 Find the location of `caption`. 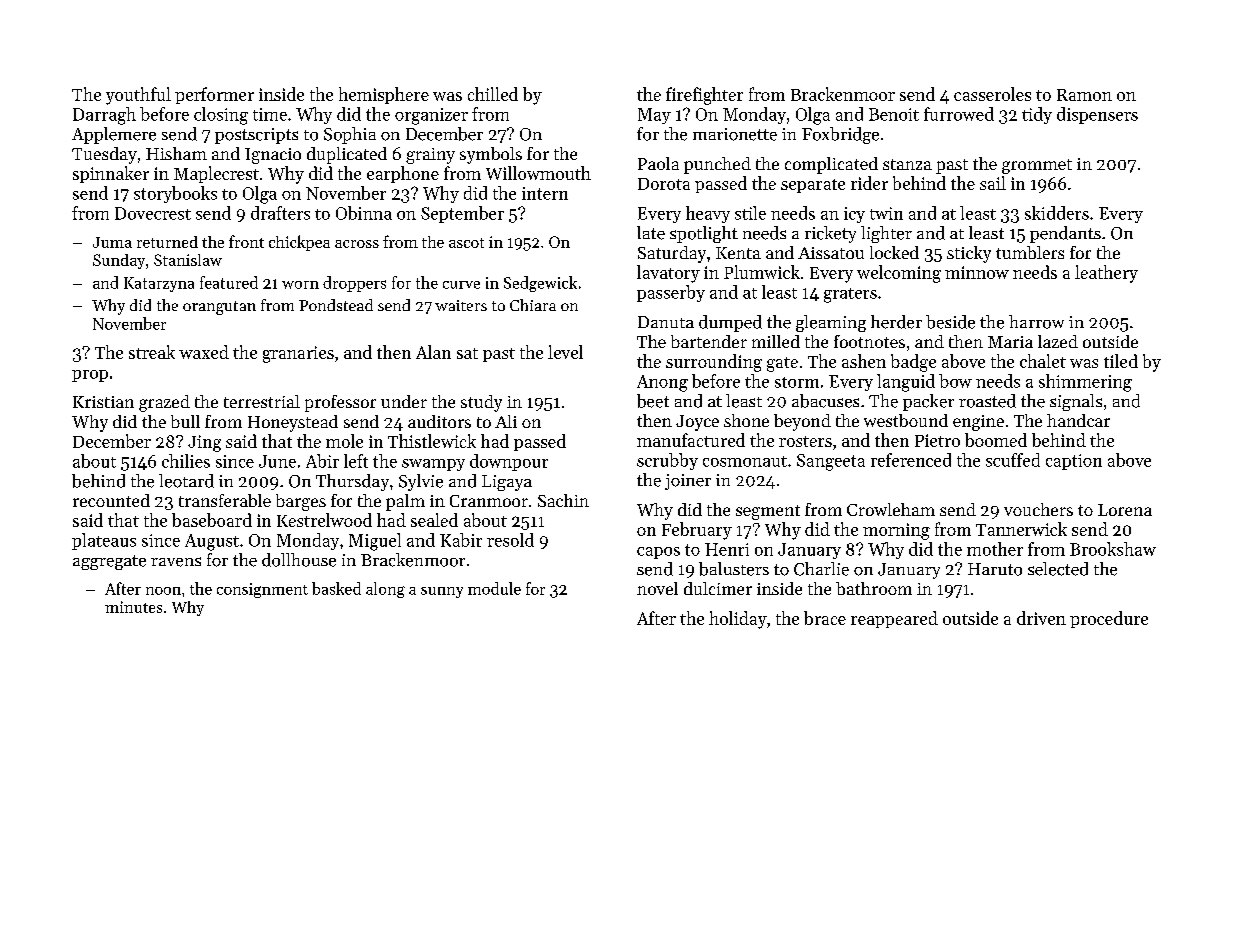

caption is located at coordinates (1074, 462).
